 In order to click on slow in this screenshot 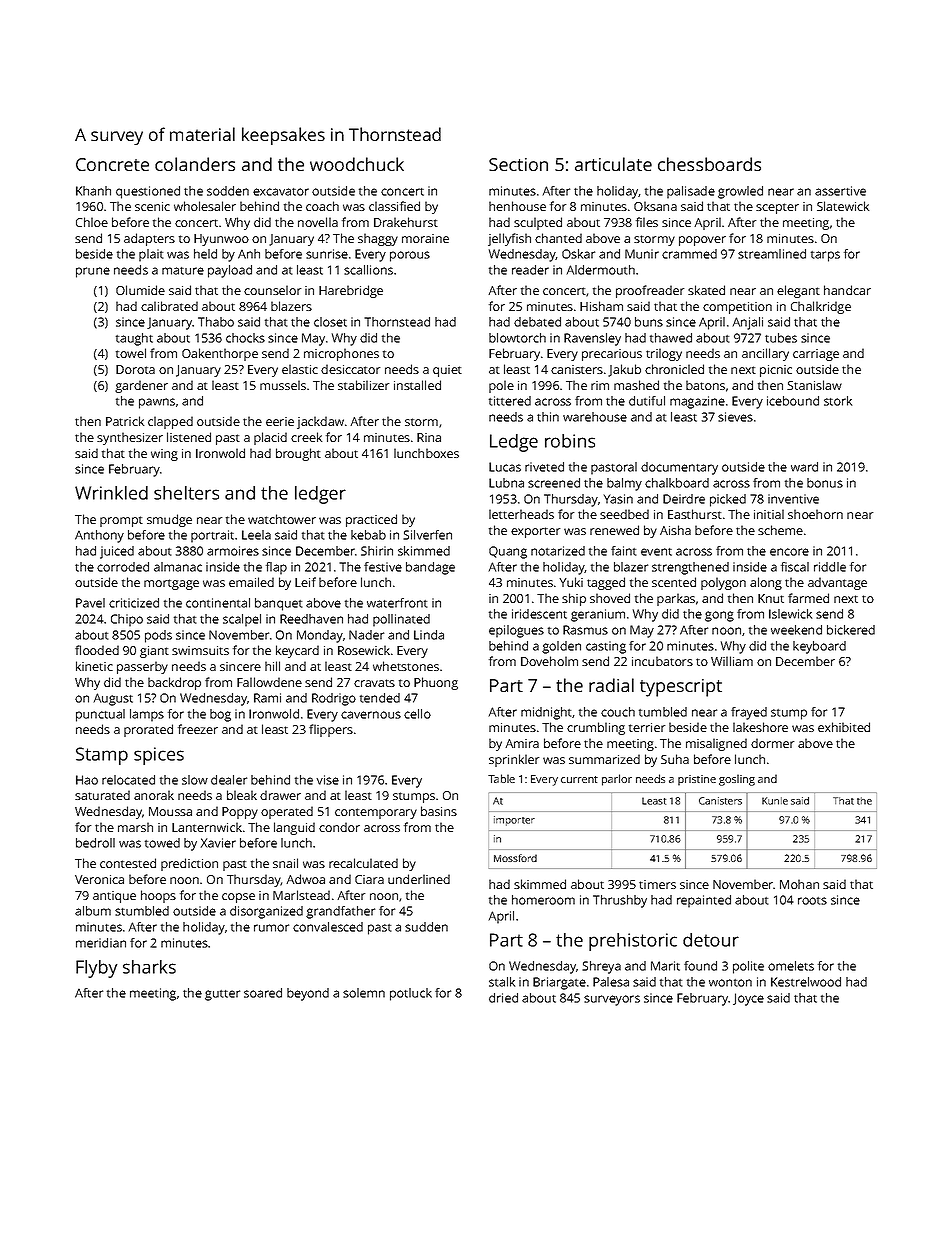, I will do `click(195, 780)`.
